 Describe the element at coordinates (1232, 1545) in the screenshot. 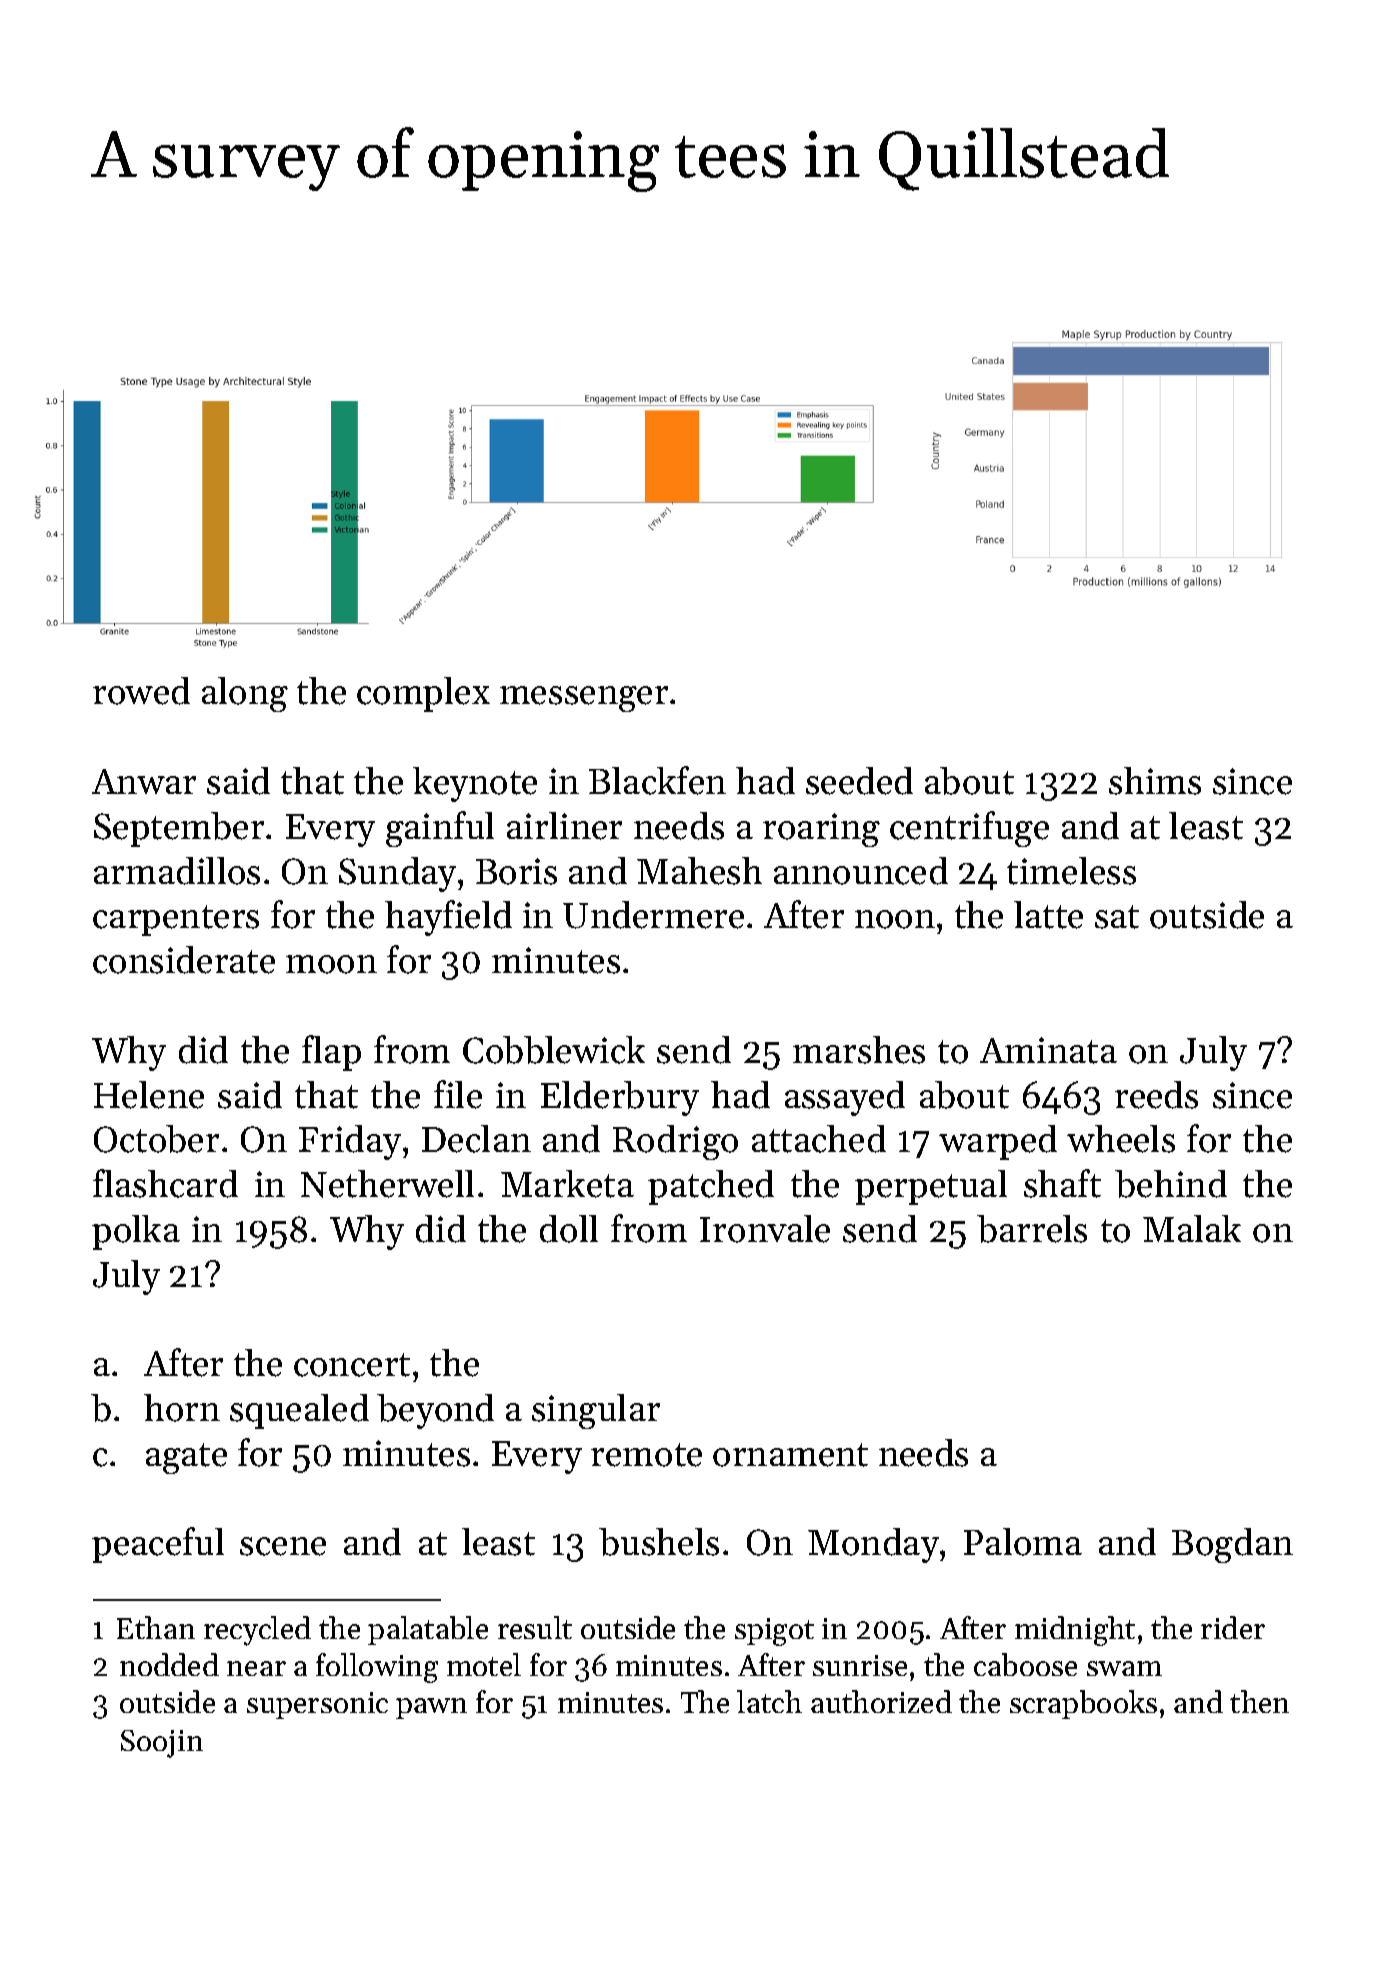

I see `Bogdan` at that location.
